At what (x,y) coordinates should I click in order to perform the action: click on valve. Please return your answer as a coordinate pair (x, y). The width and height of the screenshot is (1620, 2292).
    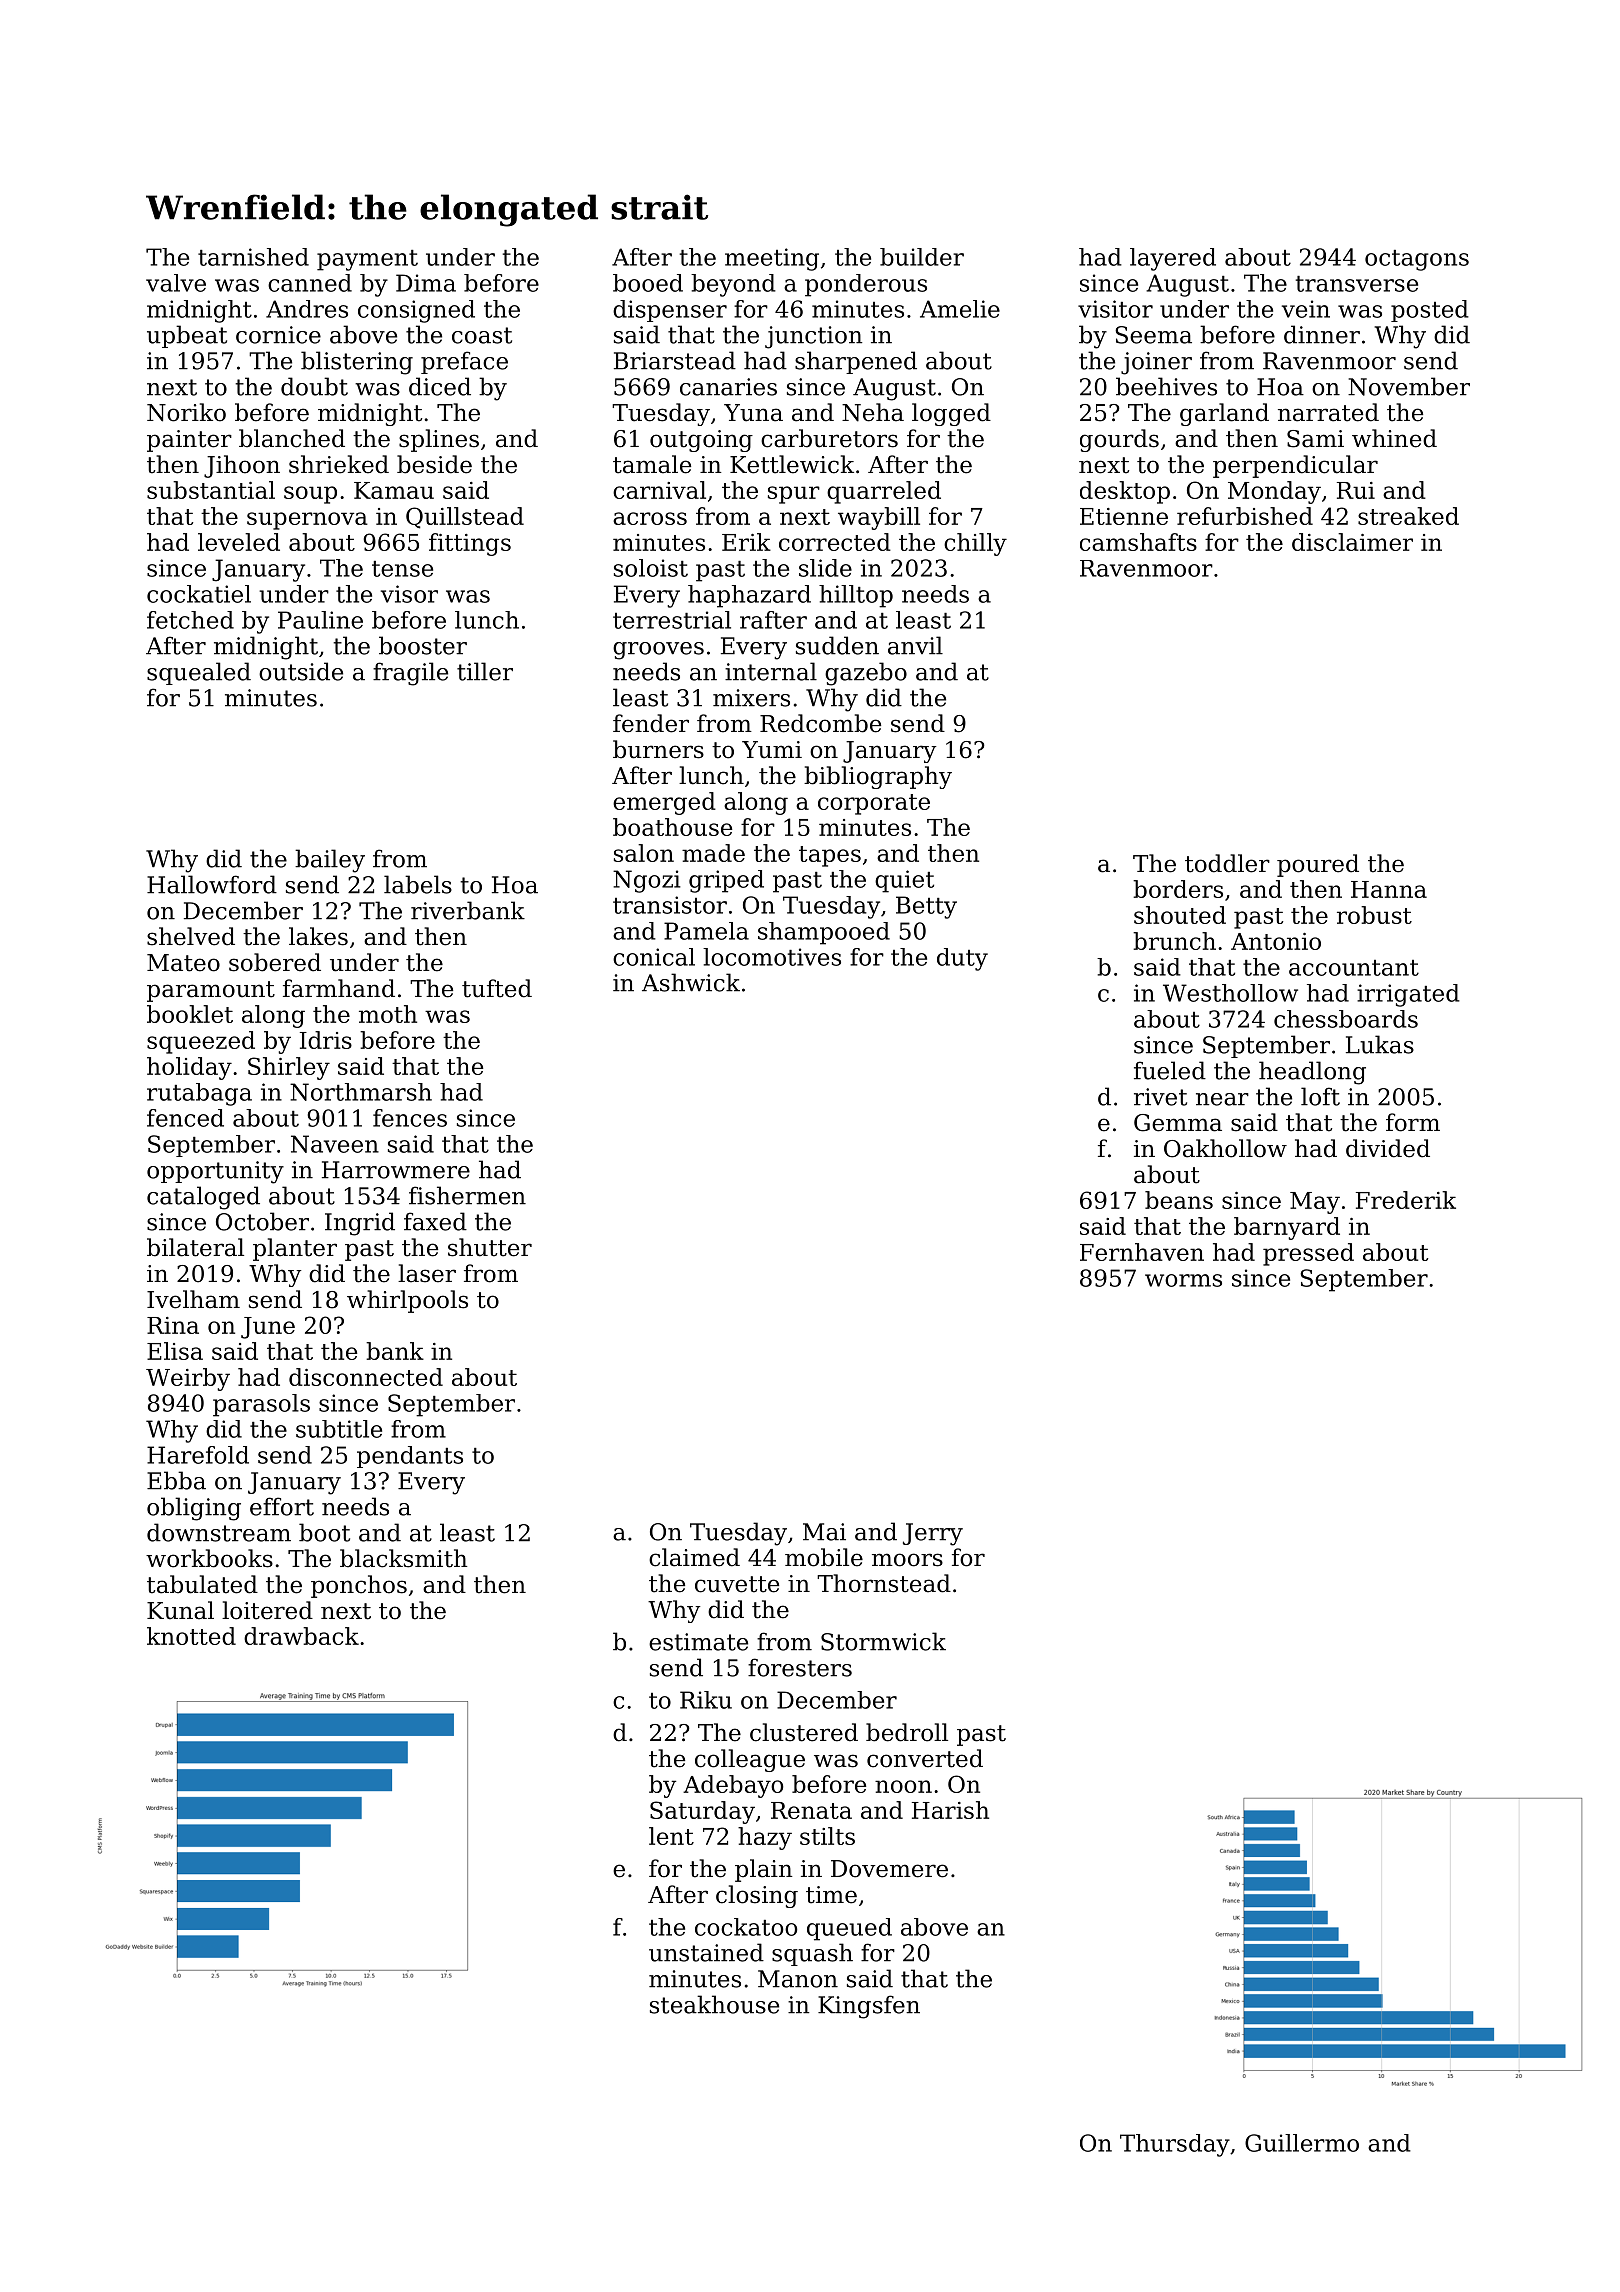
    Looking at the image, I should click on (176, 283).
